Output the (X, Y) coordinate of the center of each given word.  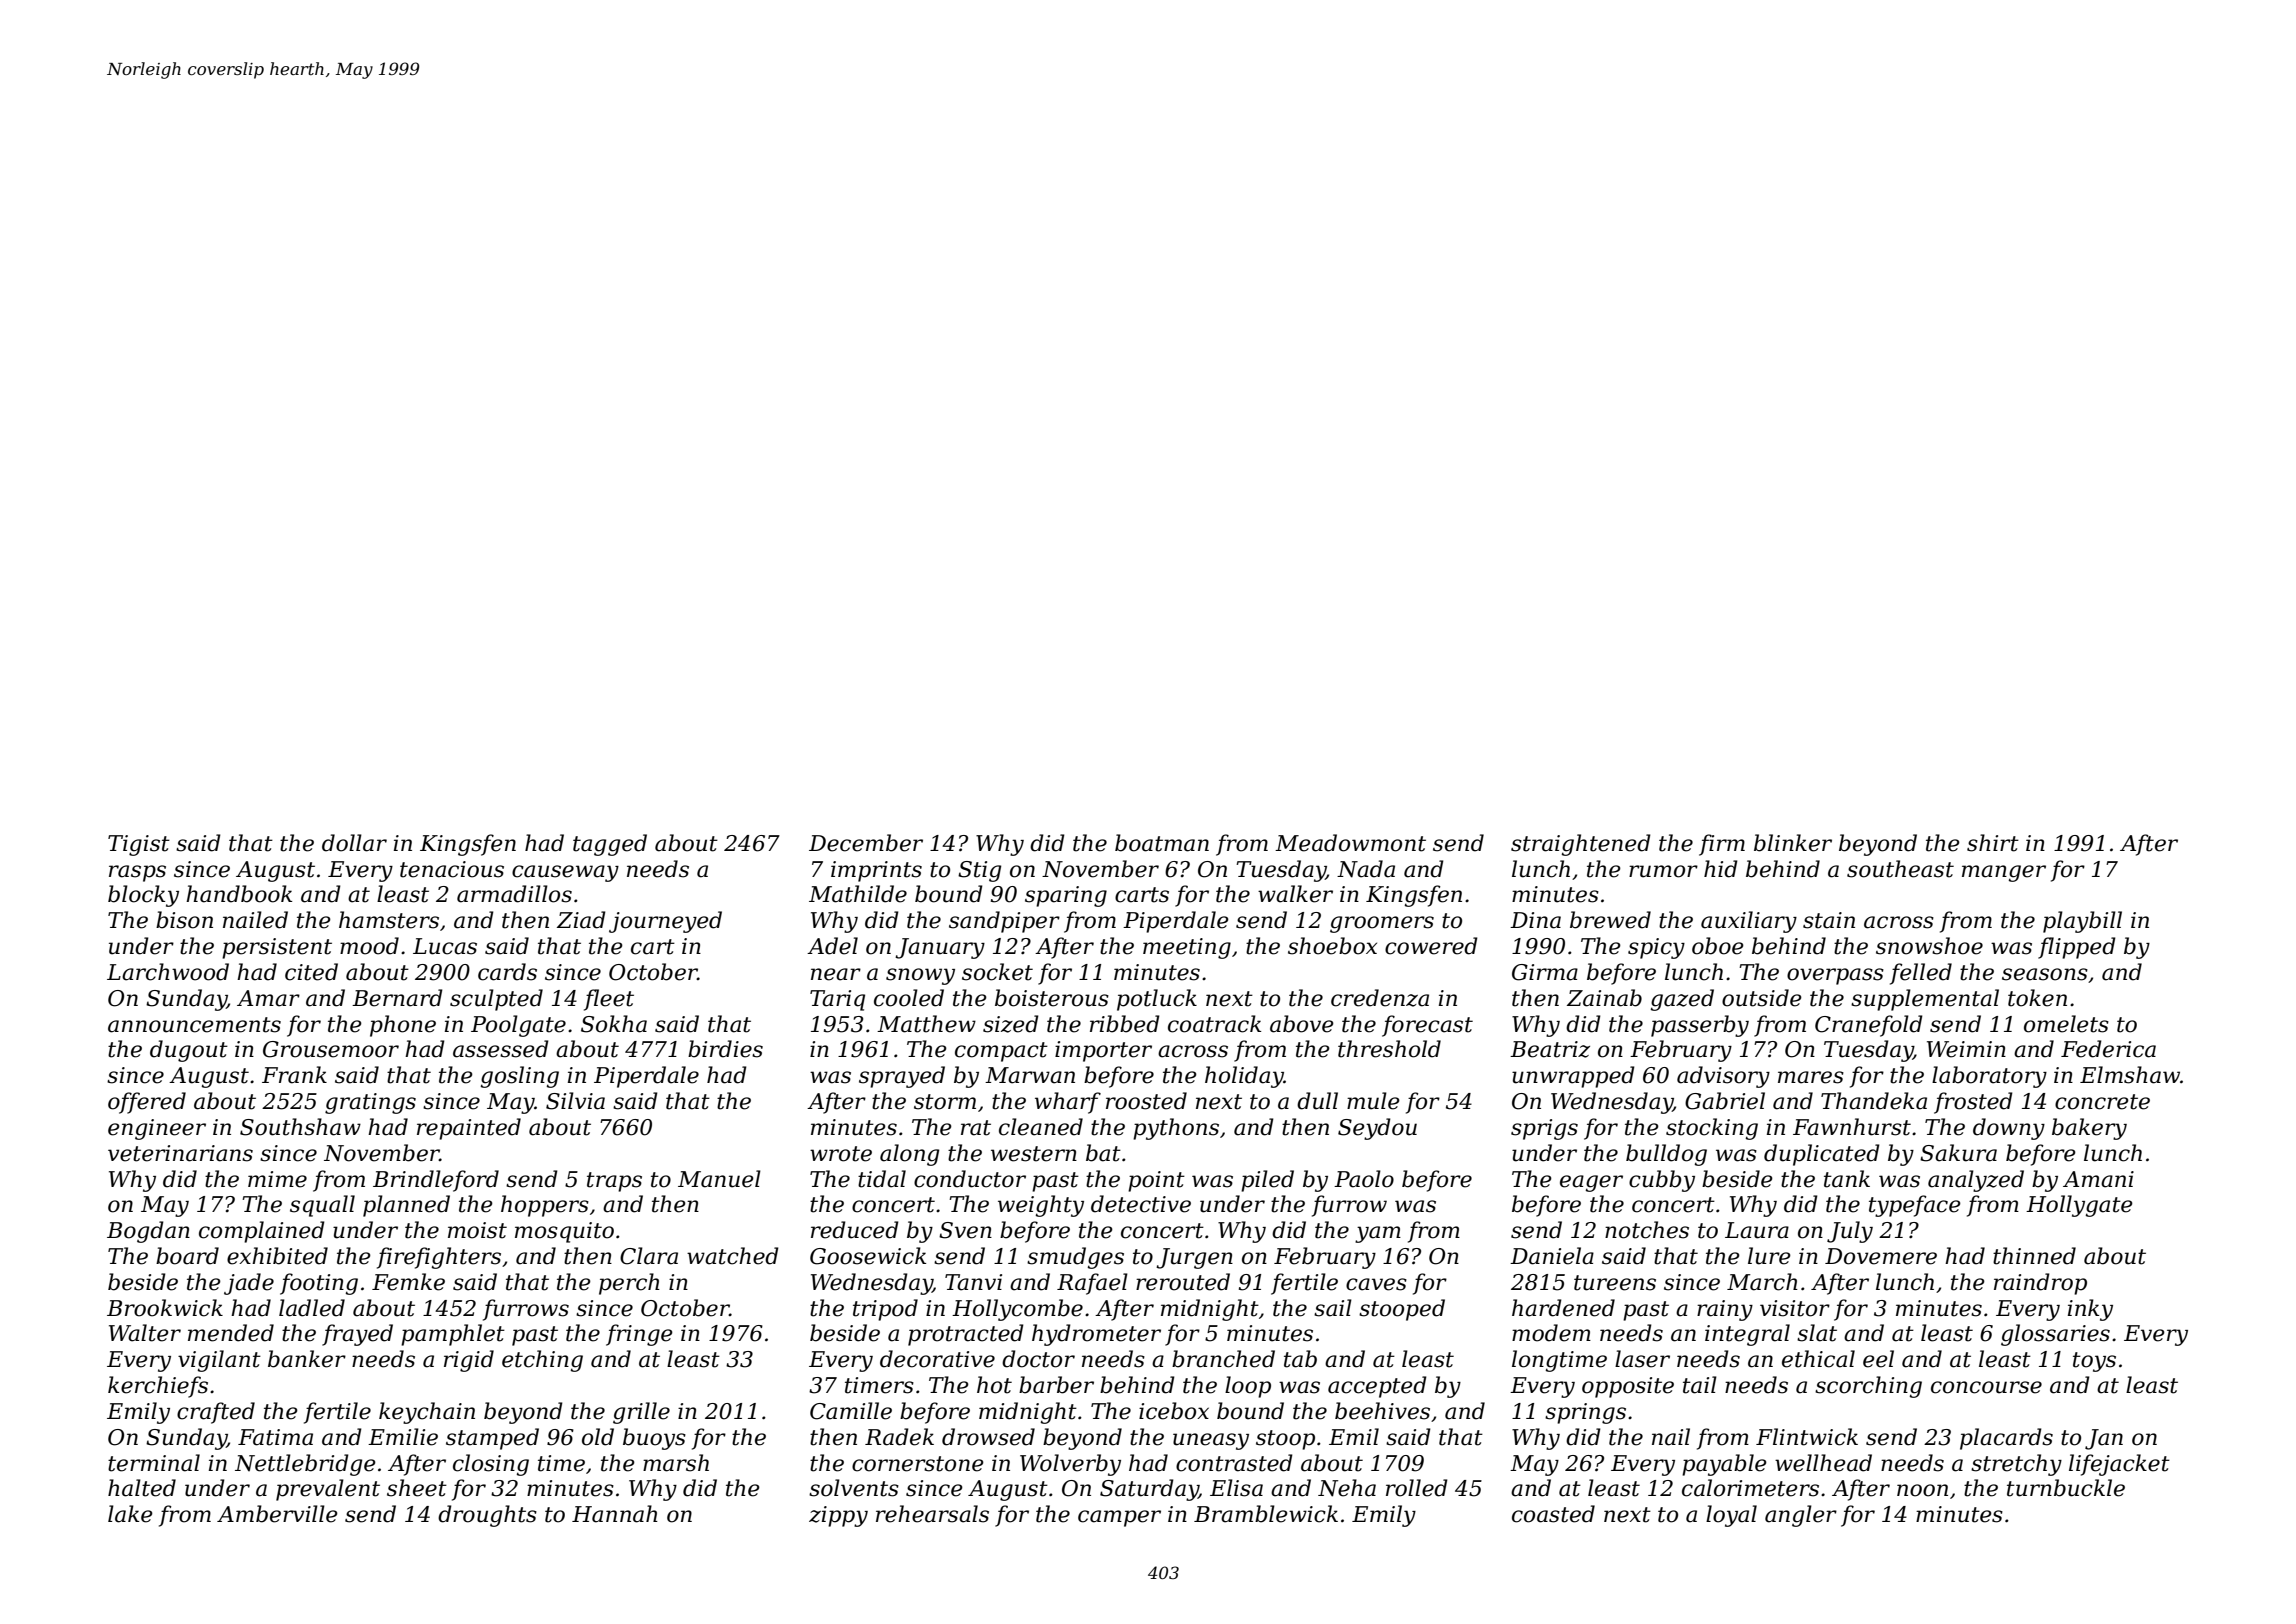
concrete (2102, 1102)
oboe (1718, 946)
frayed (357, 1335)
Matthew (926, 1024)
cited (311, 972)
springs (1585, 1413)
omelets (2066, 1024)
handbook (239, 894)
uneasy (1211, 1441)
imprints (876, 871)
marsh (676, 1463)
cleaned (1041, 1127)
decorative (937, 1359)
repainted (469, 1129)
